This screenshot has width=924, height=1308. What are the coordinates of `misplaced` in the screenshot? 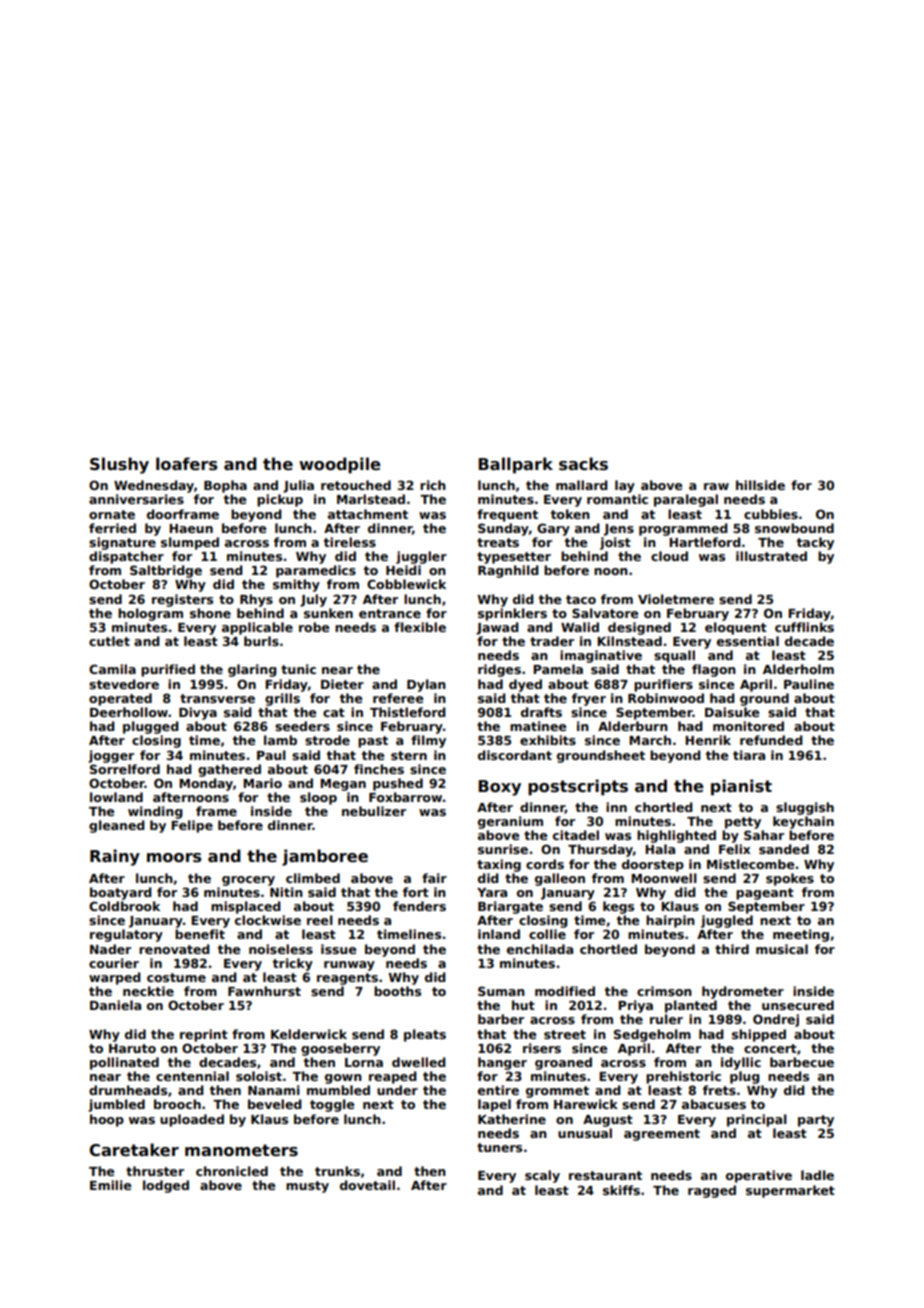 It's located at (246, 907).
